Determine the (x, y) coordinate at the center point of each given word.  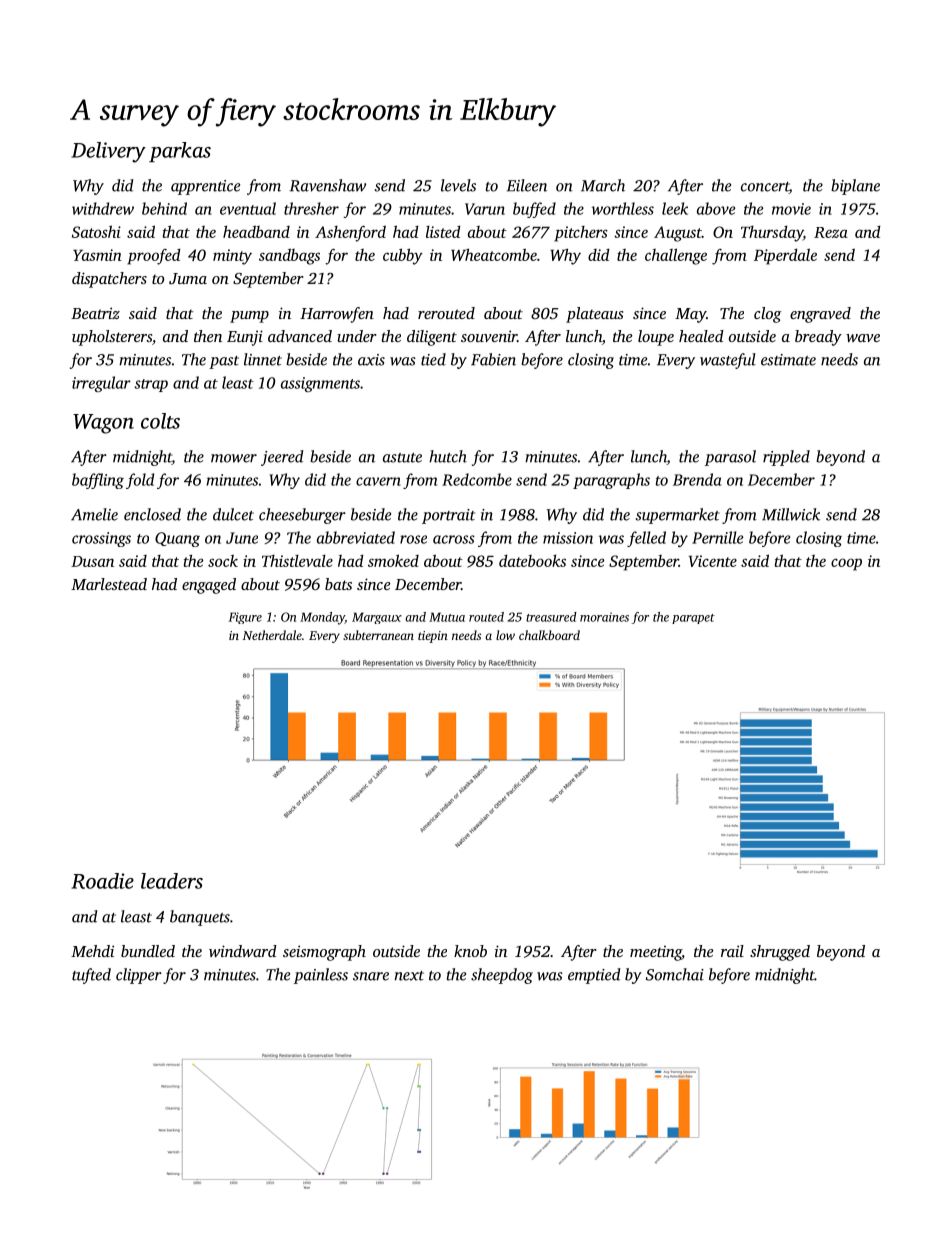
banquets (200, 918)
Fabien (493, 359)
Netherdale (272, 635)
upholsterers (112, 338)
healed (701, 336)
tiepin (433, 637)
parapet (693, 619)
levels (458, 185)
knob (470, 951)
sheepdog (502, 976)
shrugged (780, 953)
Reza (831, 232)
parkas (180, 152)
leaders (172, 881)
